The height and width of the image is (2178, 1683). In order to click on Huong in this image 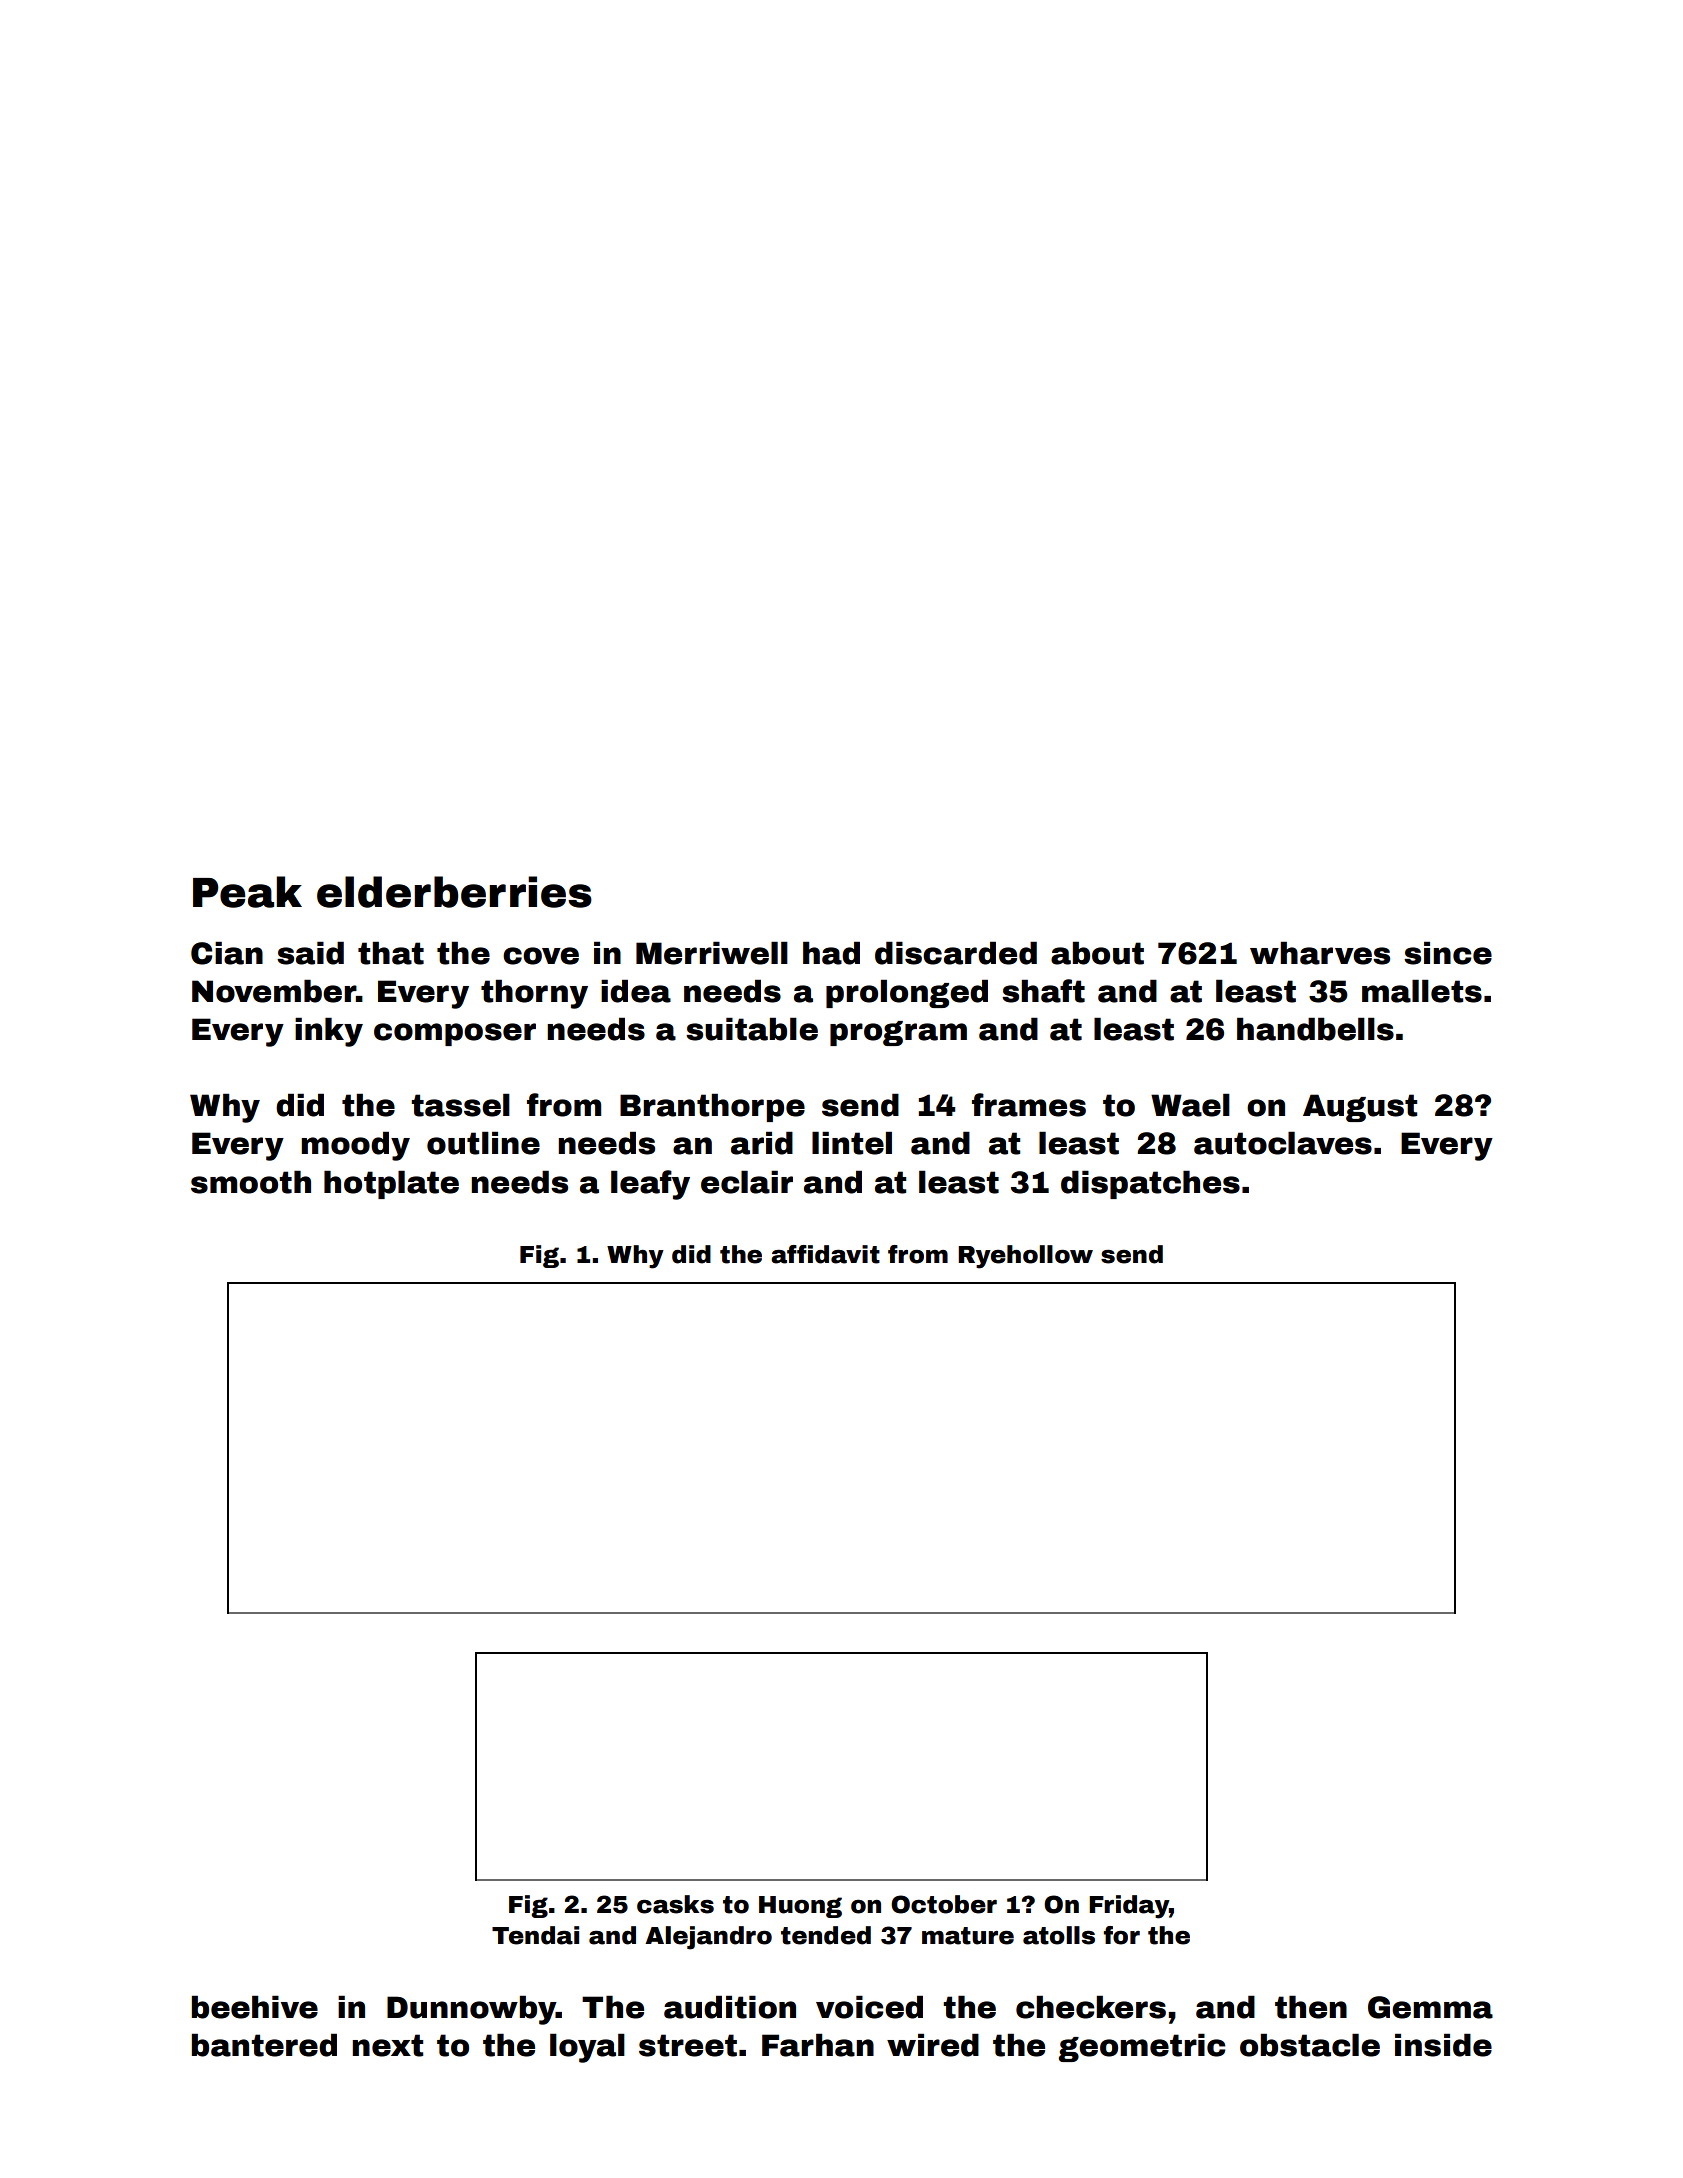, I will do `click(800, 1907)`.
